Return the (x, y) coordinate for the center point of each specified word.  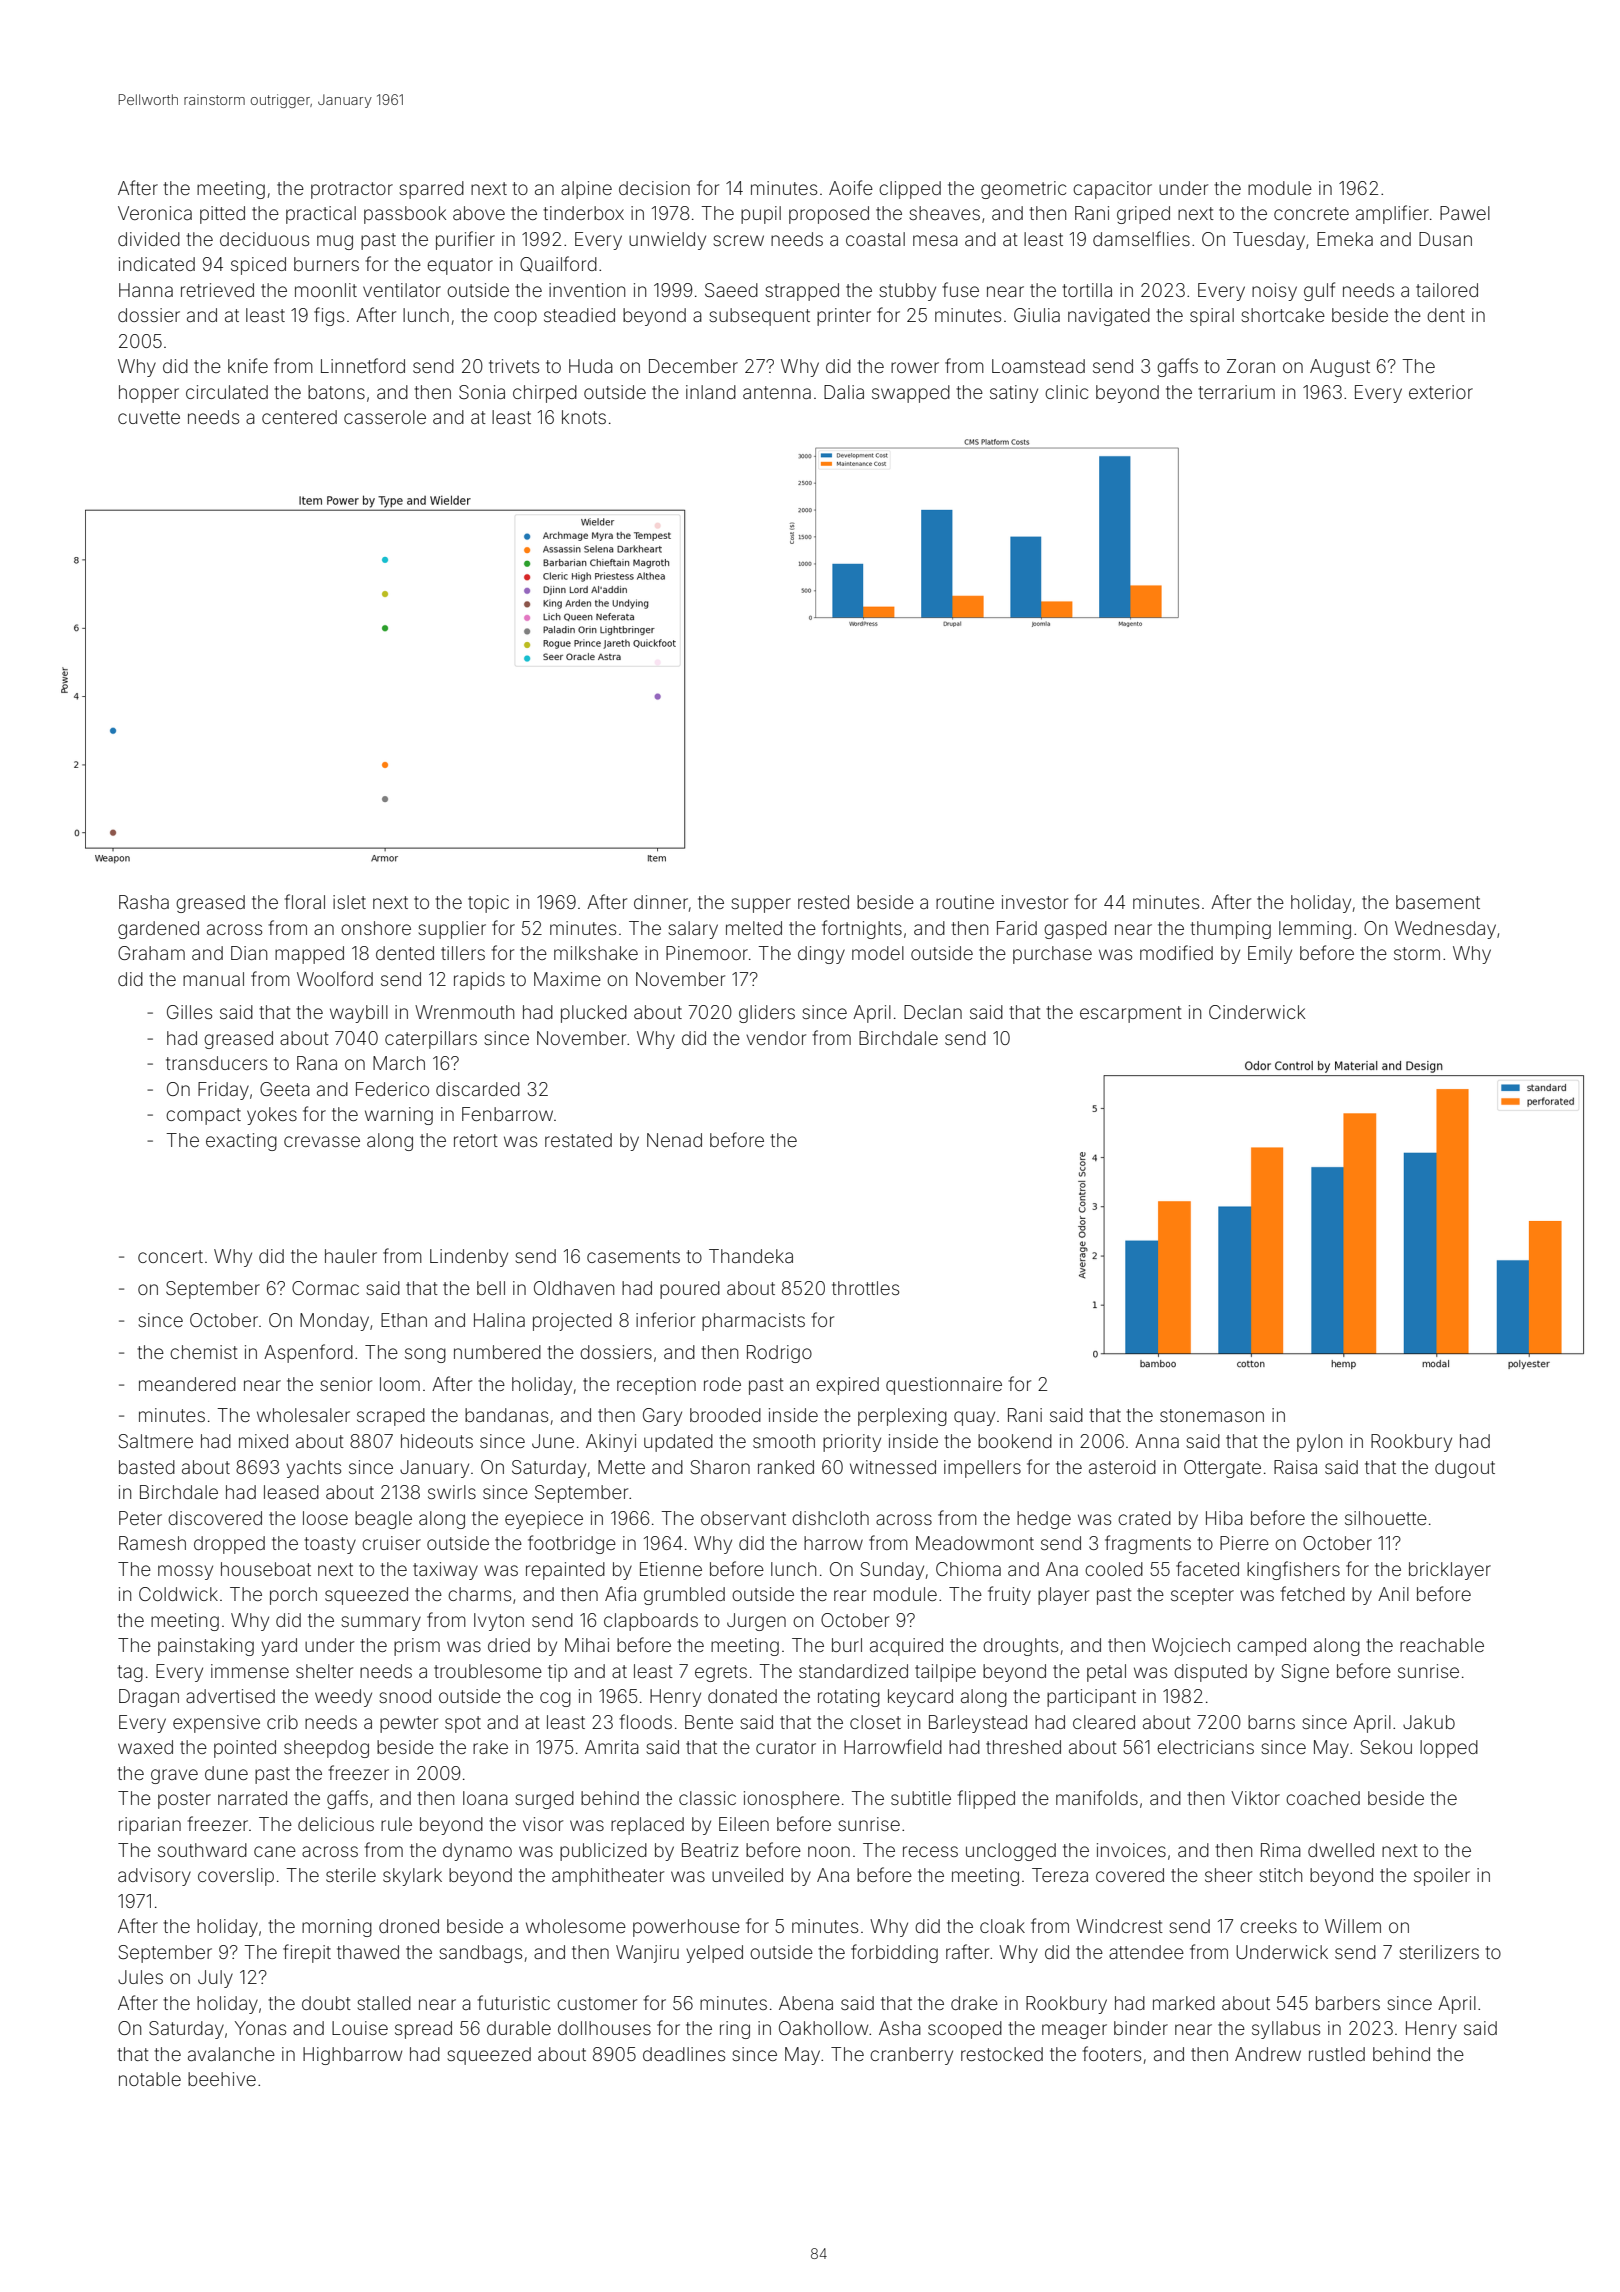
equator (460, 266)
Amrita (612, 1747)
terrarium (1237, 392)
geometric (1023, 190)
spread (423, 2030)
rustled (1337, 2054)
